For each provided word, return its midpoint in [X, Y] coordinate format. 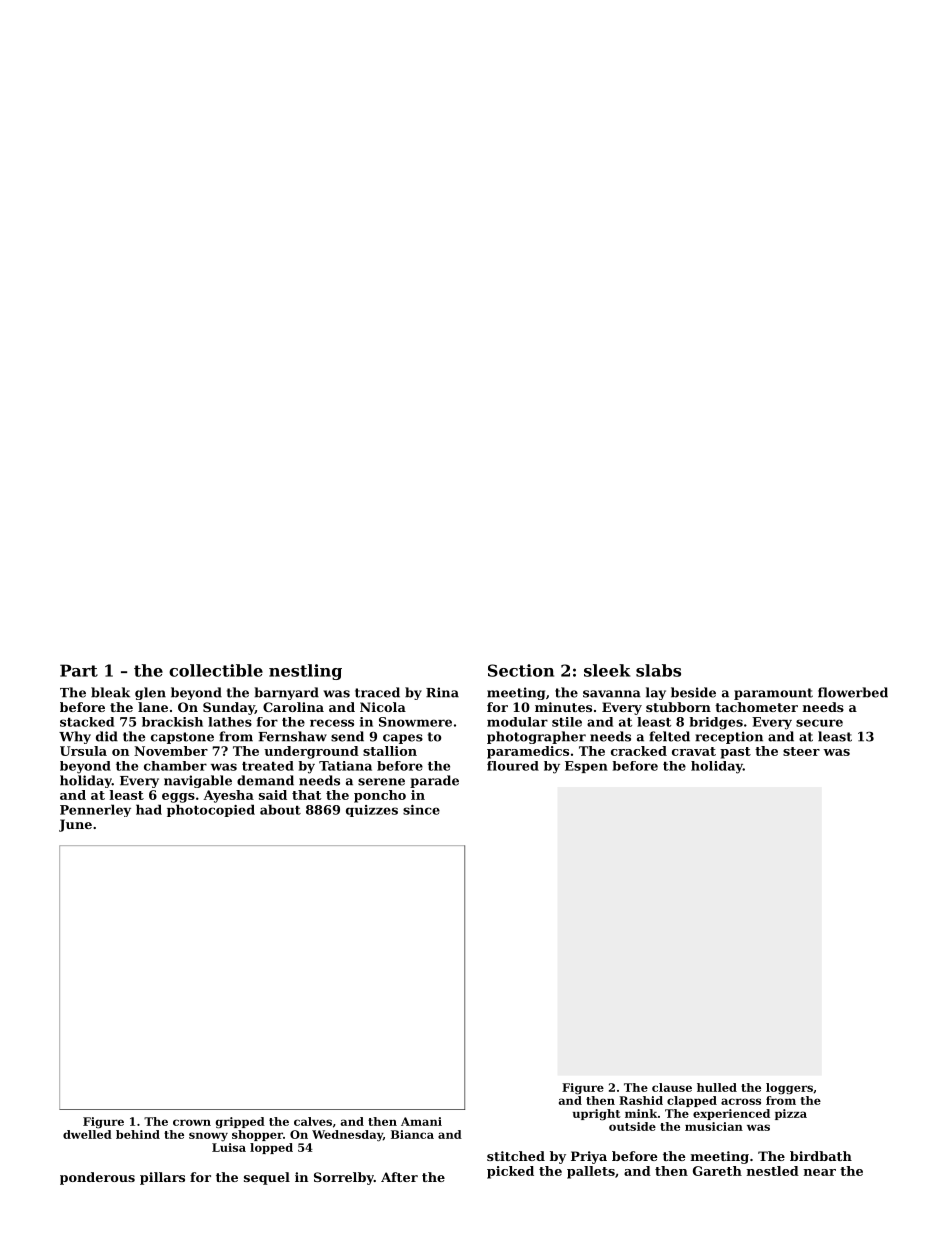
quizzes [372, 811]
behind [138, 1134]
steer [801, 751]
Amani [421, 1121]
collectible [216, 670]
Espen [586, 767]
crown [192, 1122]
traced [377, 692]
